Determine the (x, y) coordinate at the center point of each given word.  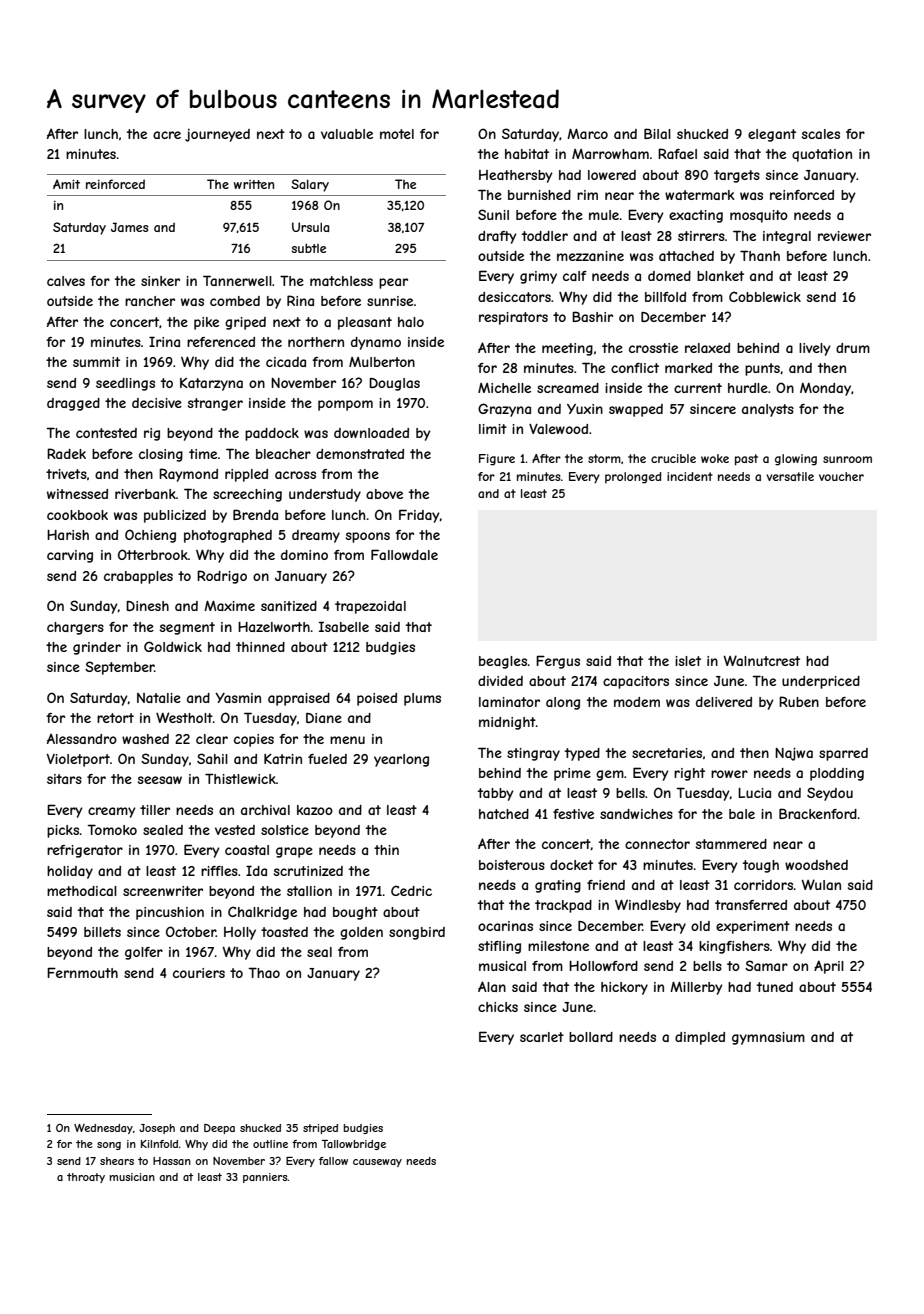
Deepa (219, 1129)
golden (361, 933)
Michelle (504, 388)
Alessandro (82, 738)
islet (688, 661)
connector (657, 844)
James (130, 227)
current (698, 388)
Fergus (558, 662)
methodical (82, 891)
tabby (496, 794)
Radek (66, 453)
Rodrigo (222, 577)
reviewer (844, 236)
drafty (497, 237)
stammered (731, 844)
